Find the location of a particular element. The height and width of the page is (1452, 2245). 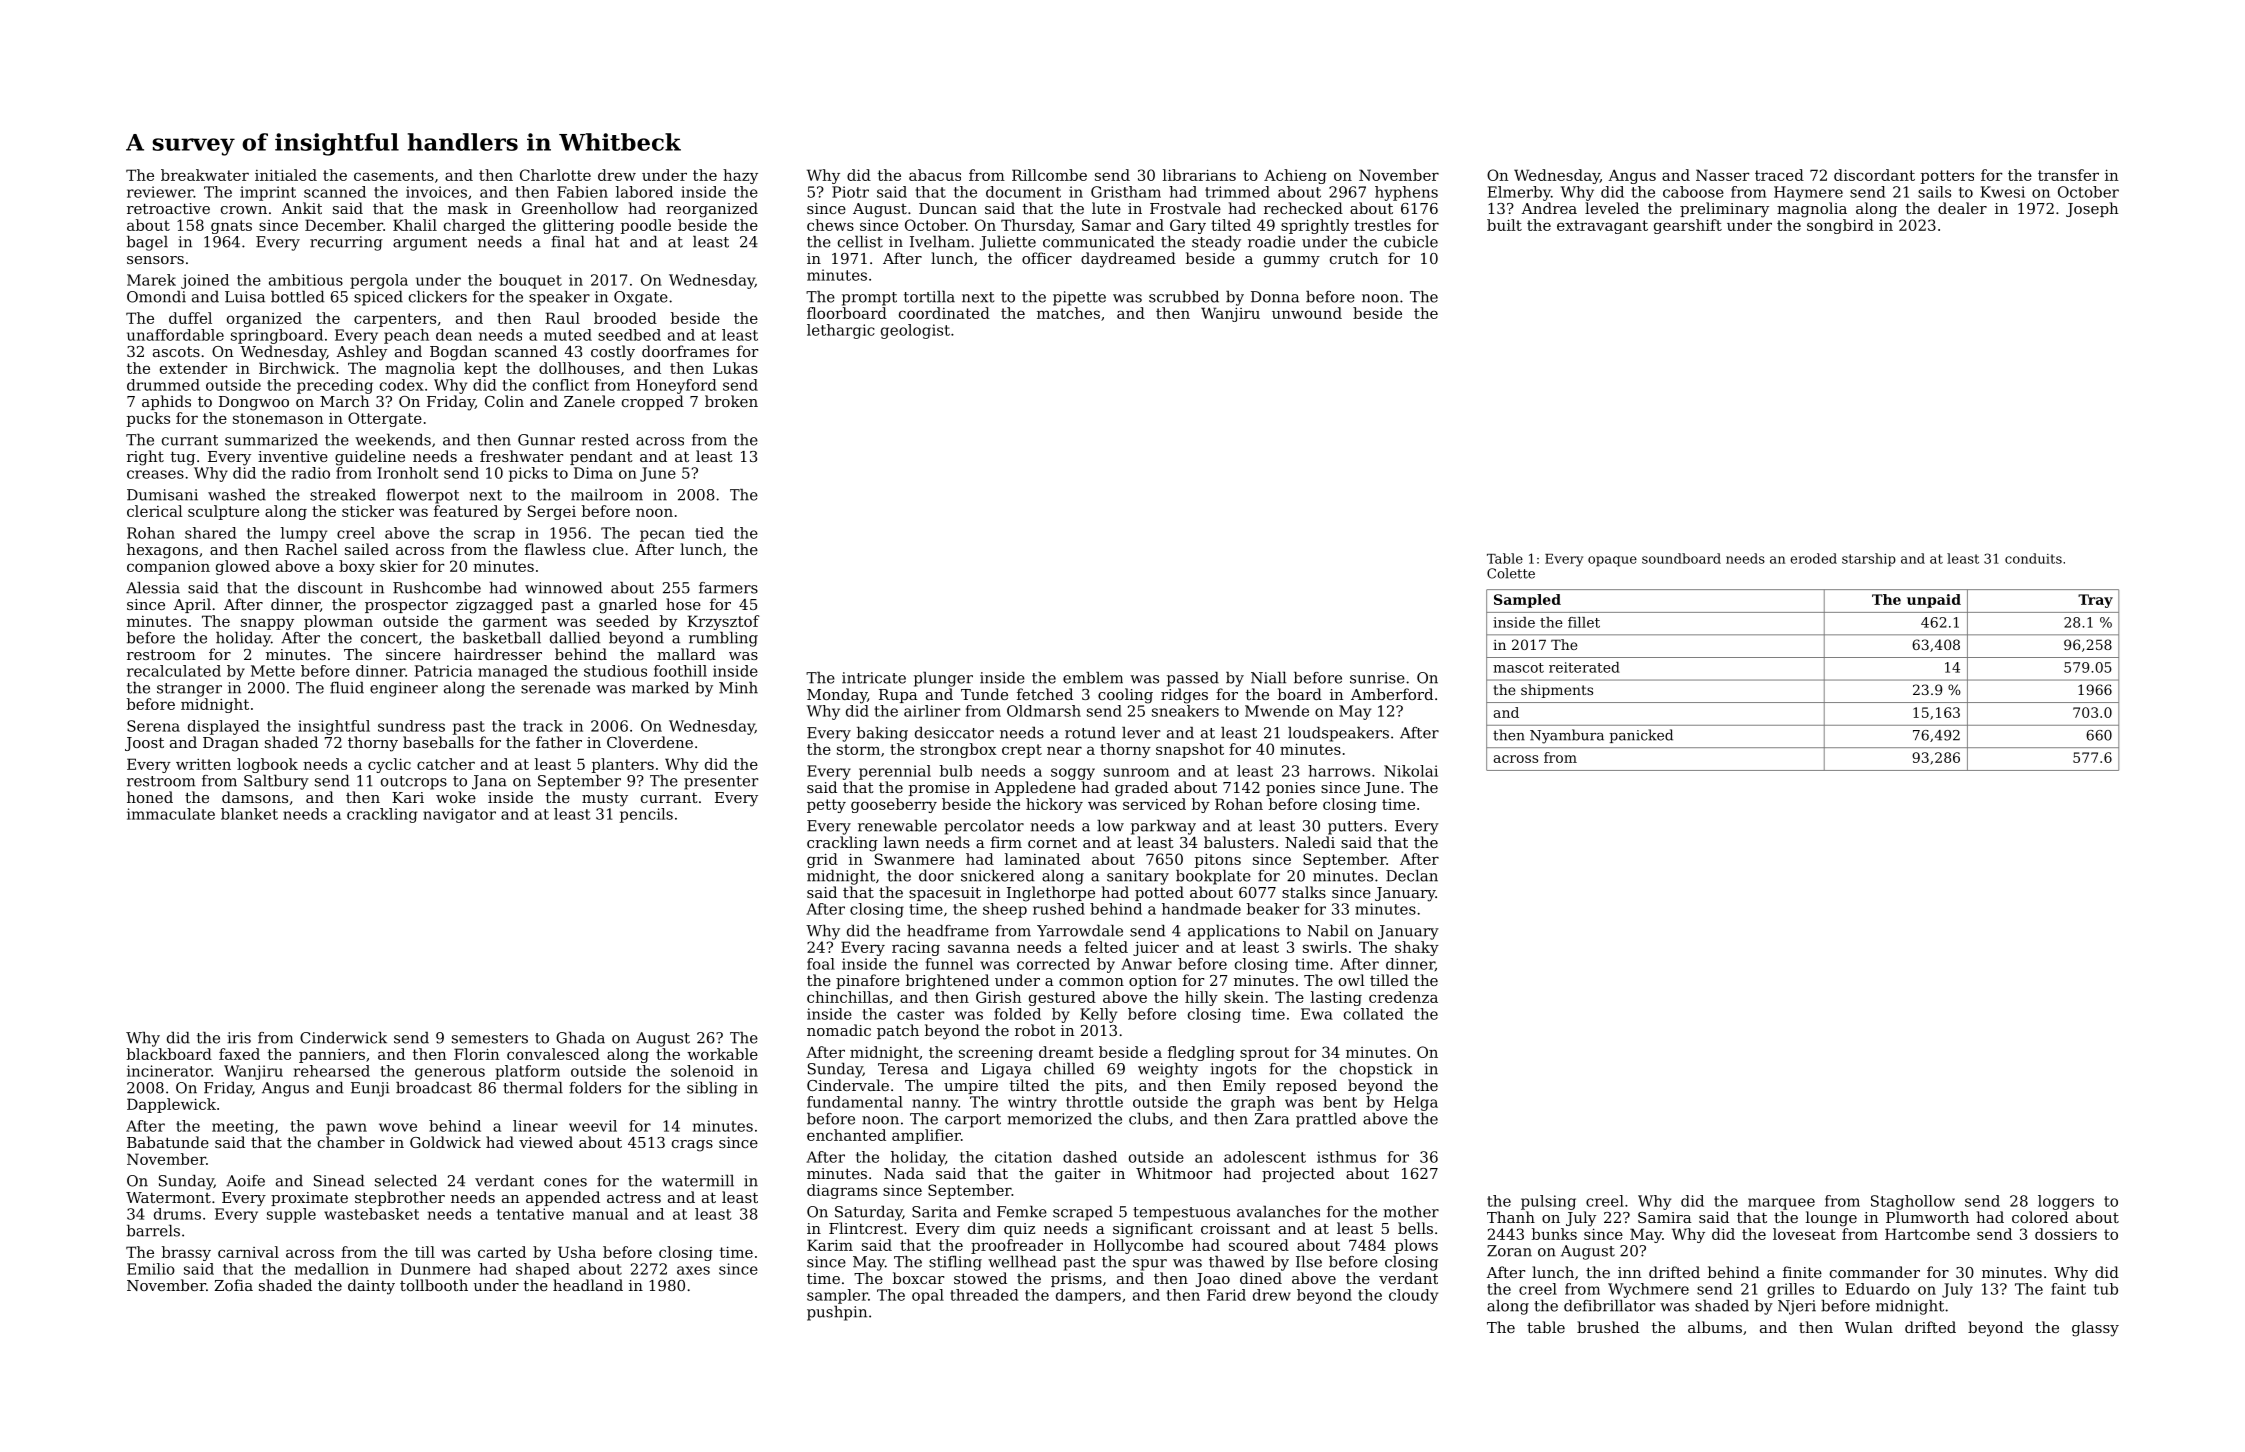

Nabil is located at coordinates (1328, 931).
